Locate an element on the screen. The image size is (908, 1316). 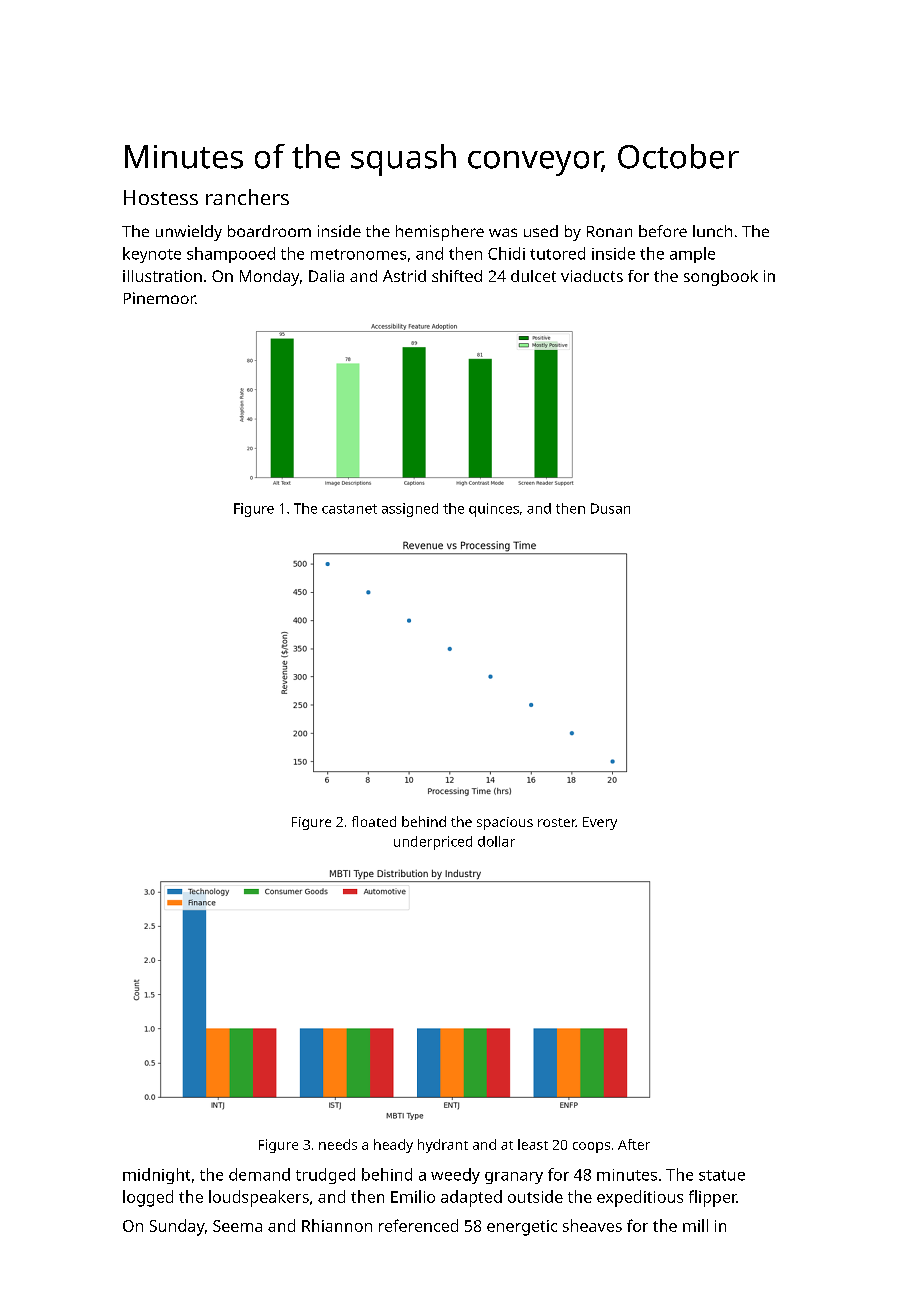
referenced is located at coordinates (418, 1225).
